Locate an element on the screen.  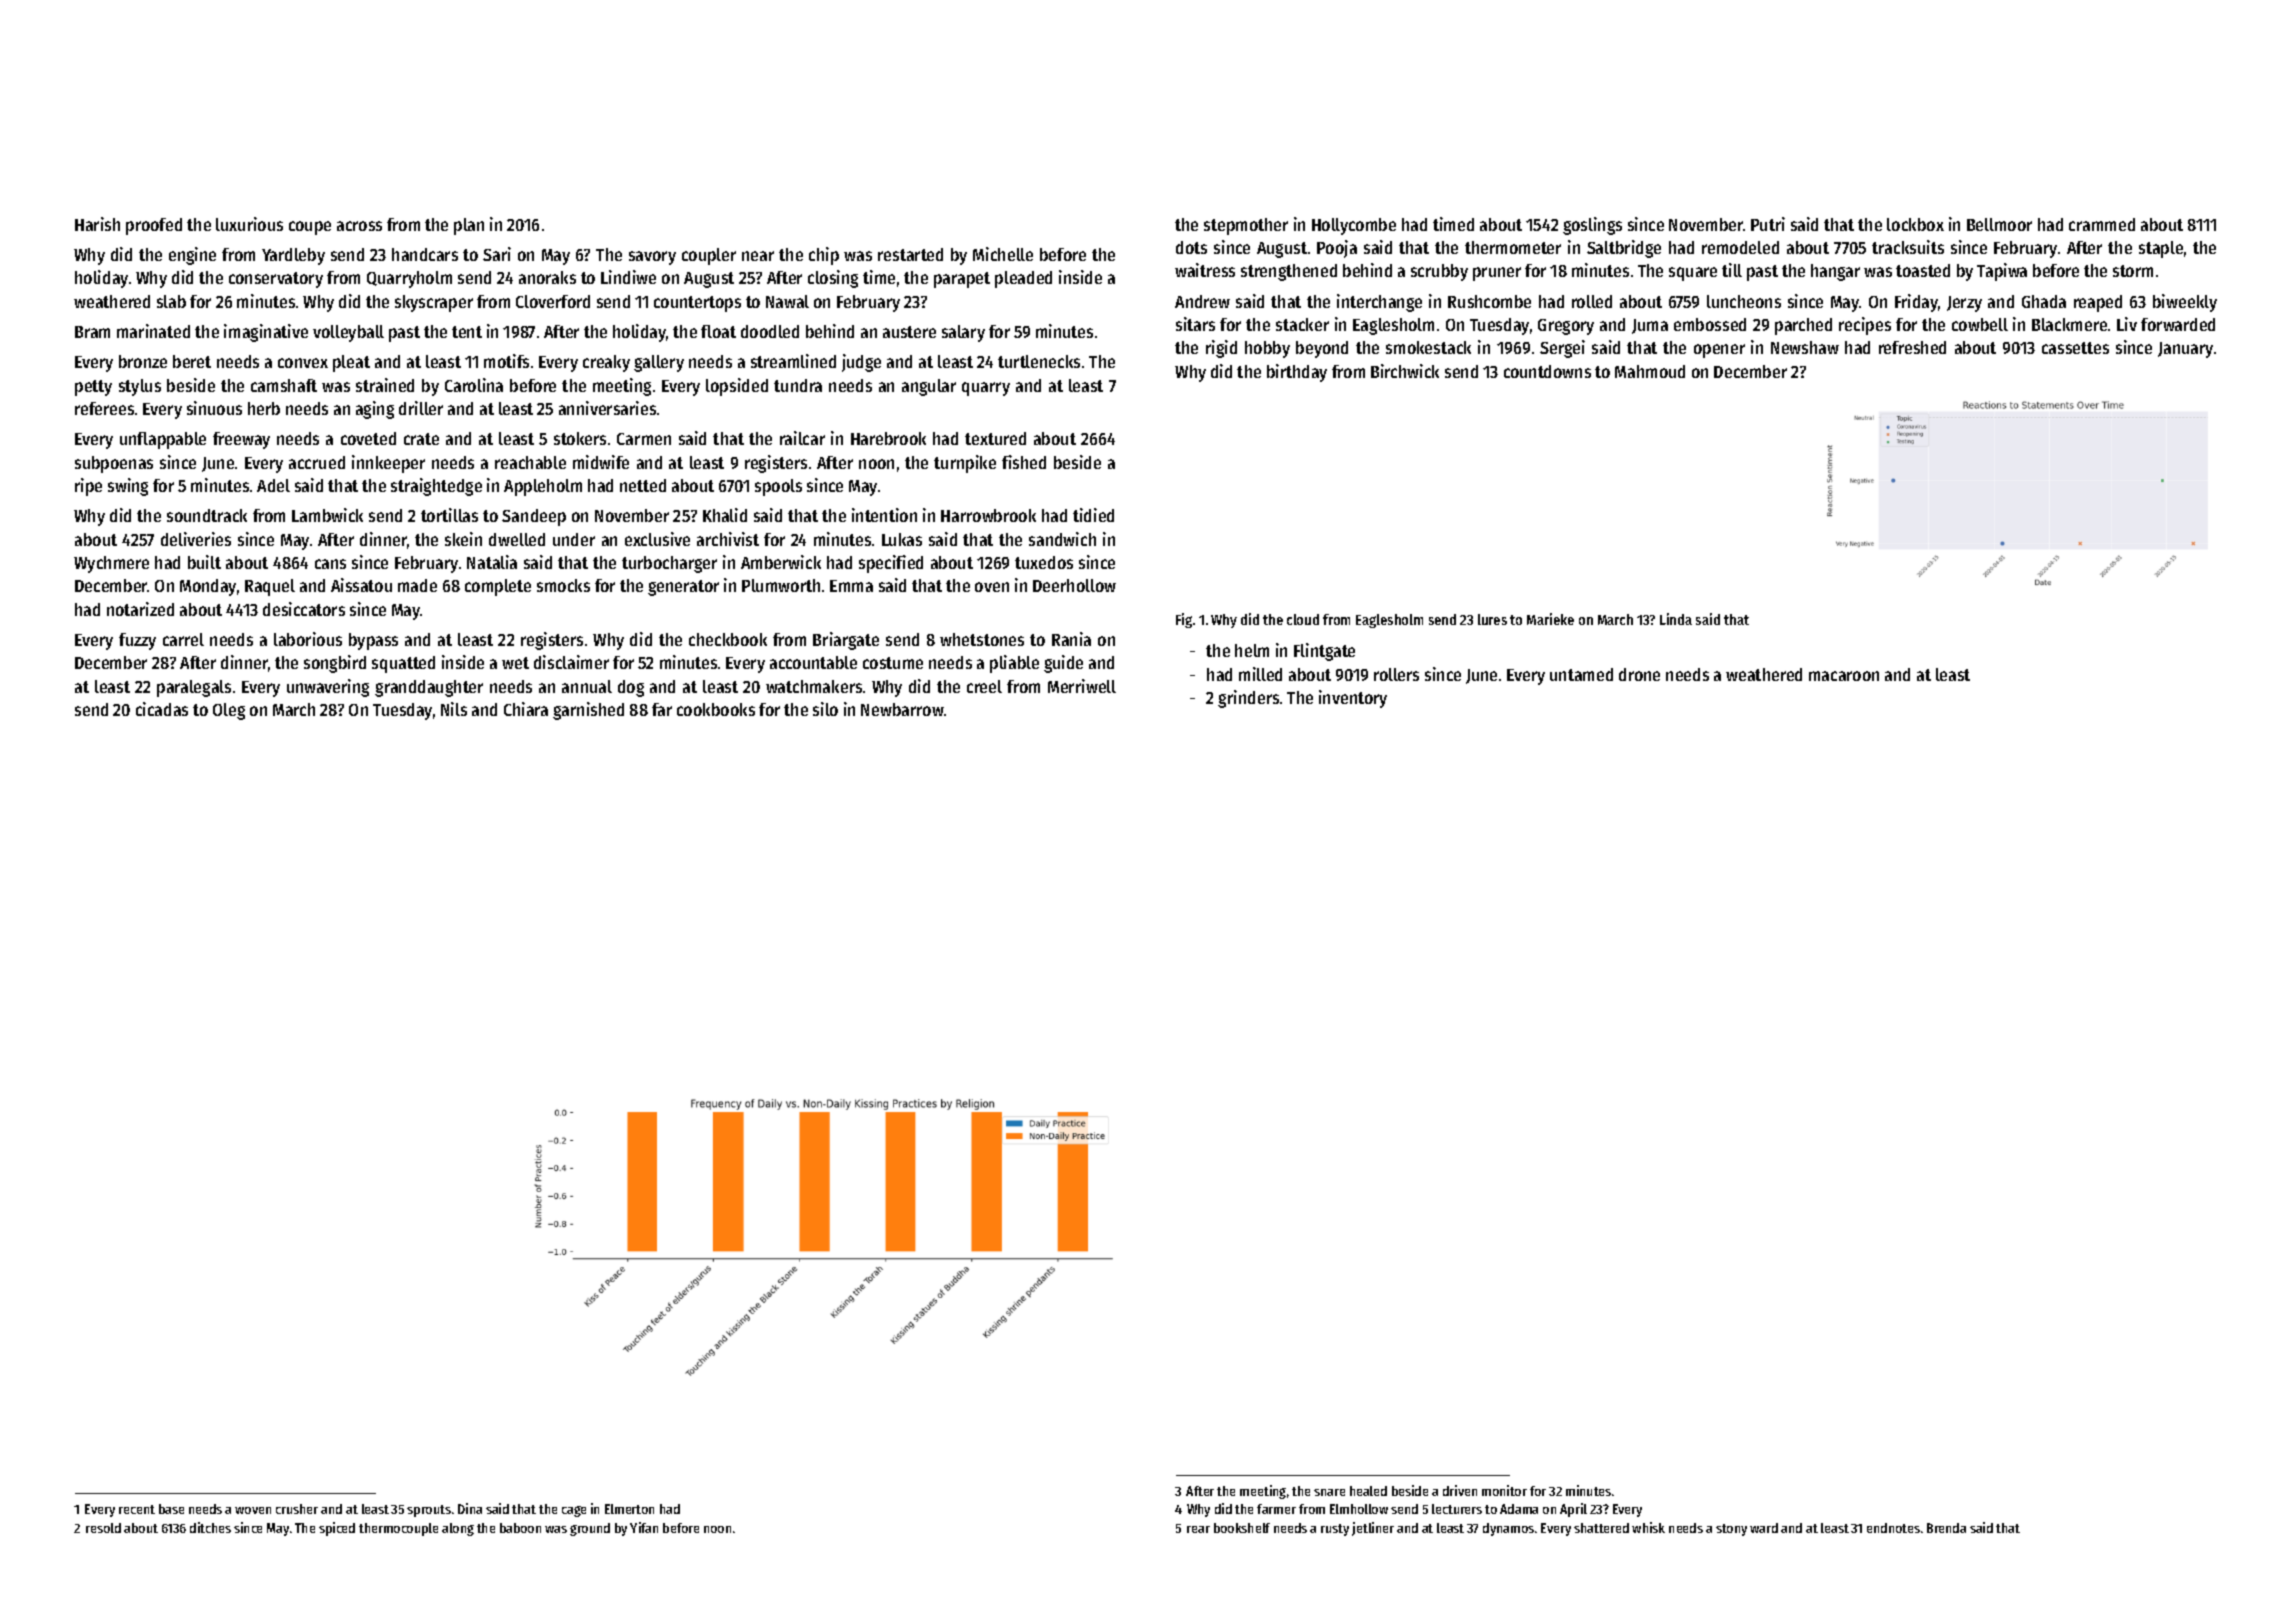
ditches is located at coordinates (210, 1527).
